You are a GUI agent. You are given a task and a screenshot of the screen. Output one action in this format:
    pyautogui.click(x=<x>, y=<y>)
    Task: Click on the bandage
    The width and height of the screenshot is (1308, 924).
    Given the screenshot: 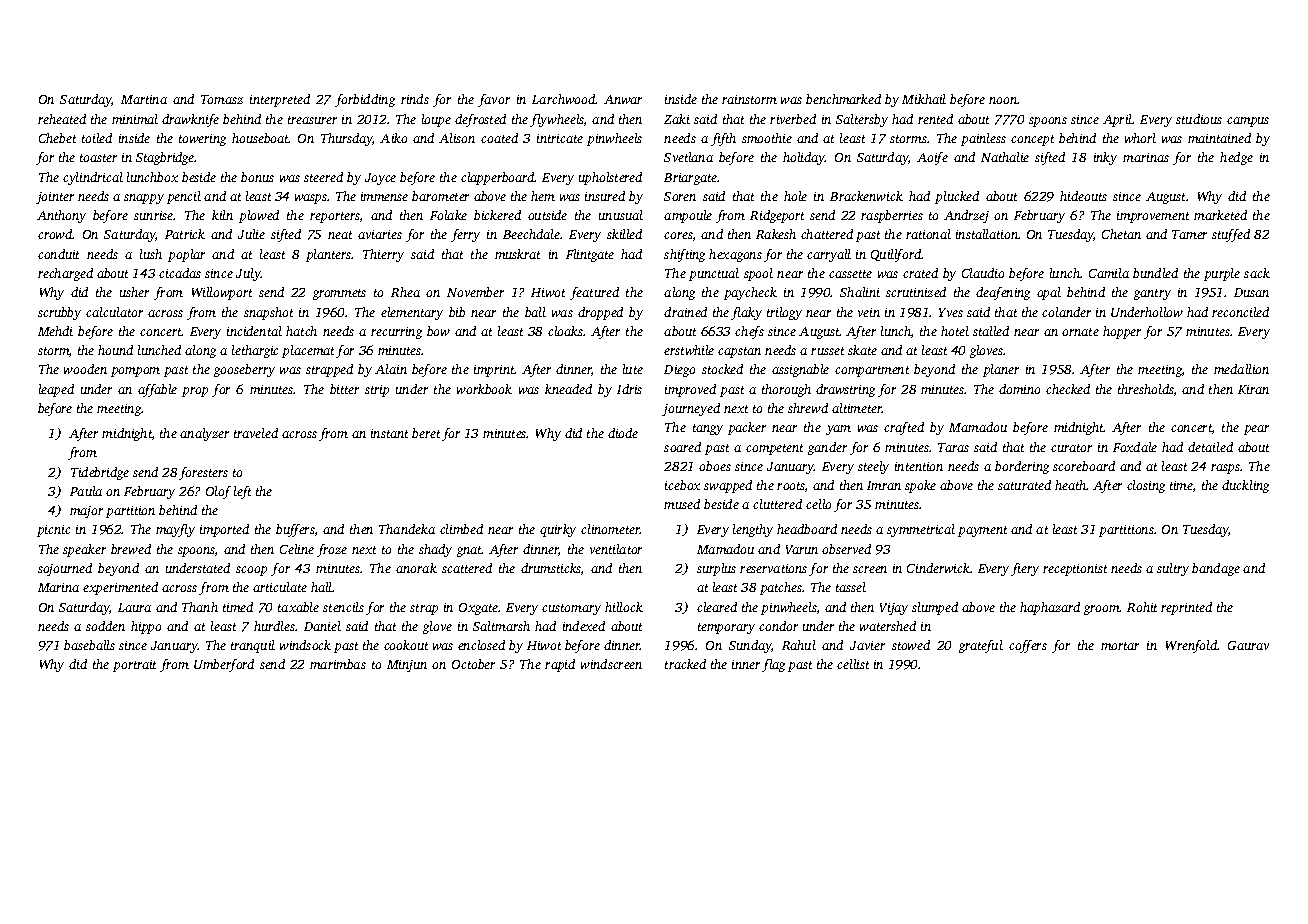 What is the action you would take?
    pyautogui.click(x=1216, y=569)
